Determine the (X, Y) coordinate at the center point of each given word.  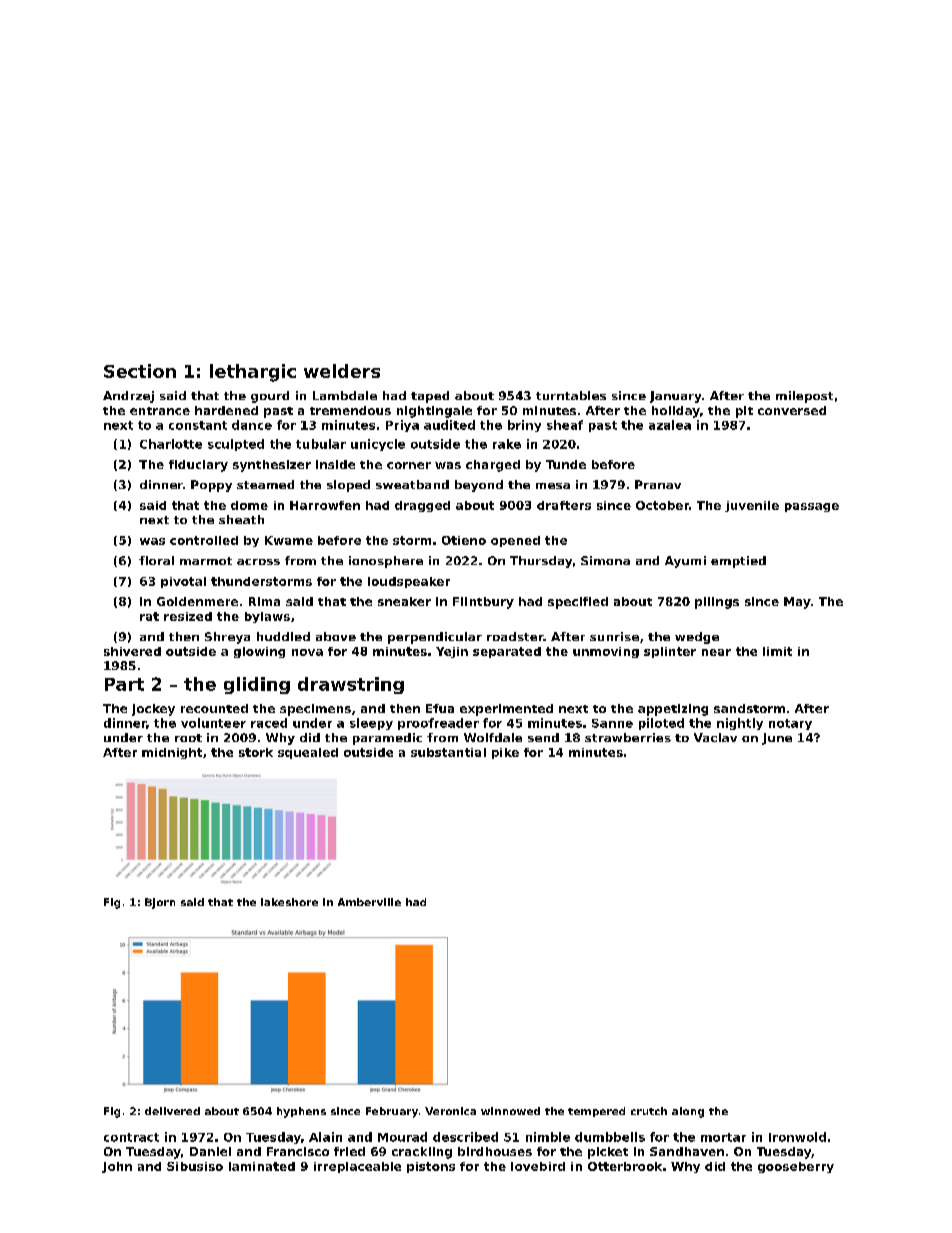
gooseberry (796, 1167)
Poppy (211, 486)
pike (505, 753)
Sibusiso (195, 1166)
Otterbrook (625, 1166)
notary (790, 724)
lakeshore (289, 902)
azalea (670, 425)
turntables (571, 395)
